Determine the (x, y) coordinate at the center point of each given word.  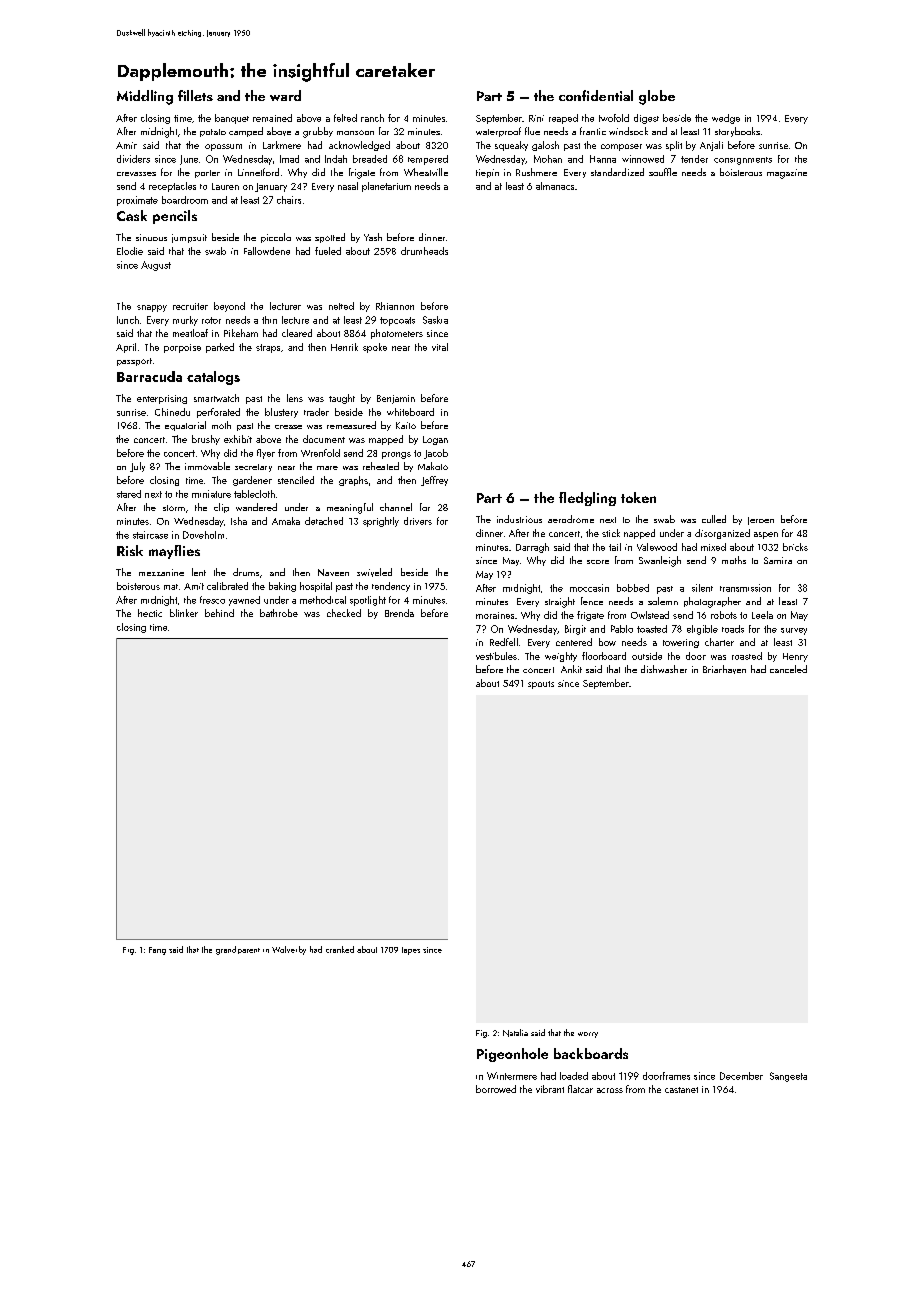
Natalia (515, 1033)
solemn (663, 601)
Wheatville (426, 172)
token (638, 497)
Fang (157, 951)
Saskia (435, 320)
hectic (150, 613)
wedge (726, 119)
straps (268, 348)
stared (129, 494)
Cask (132, 215)
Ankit (571, 669)
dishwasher (664, 669)
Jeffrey (434, 481)
